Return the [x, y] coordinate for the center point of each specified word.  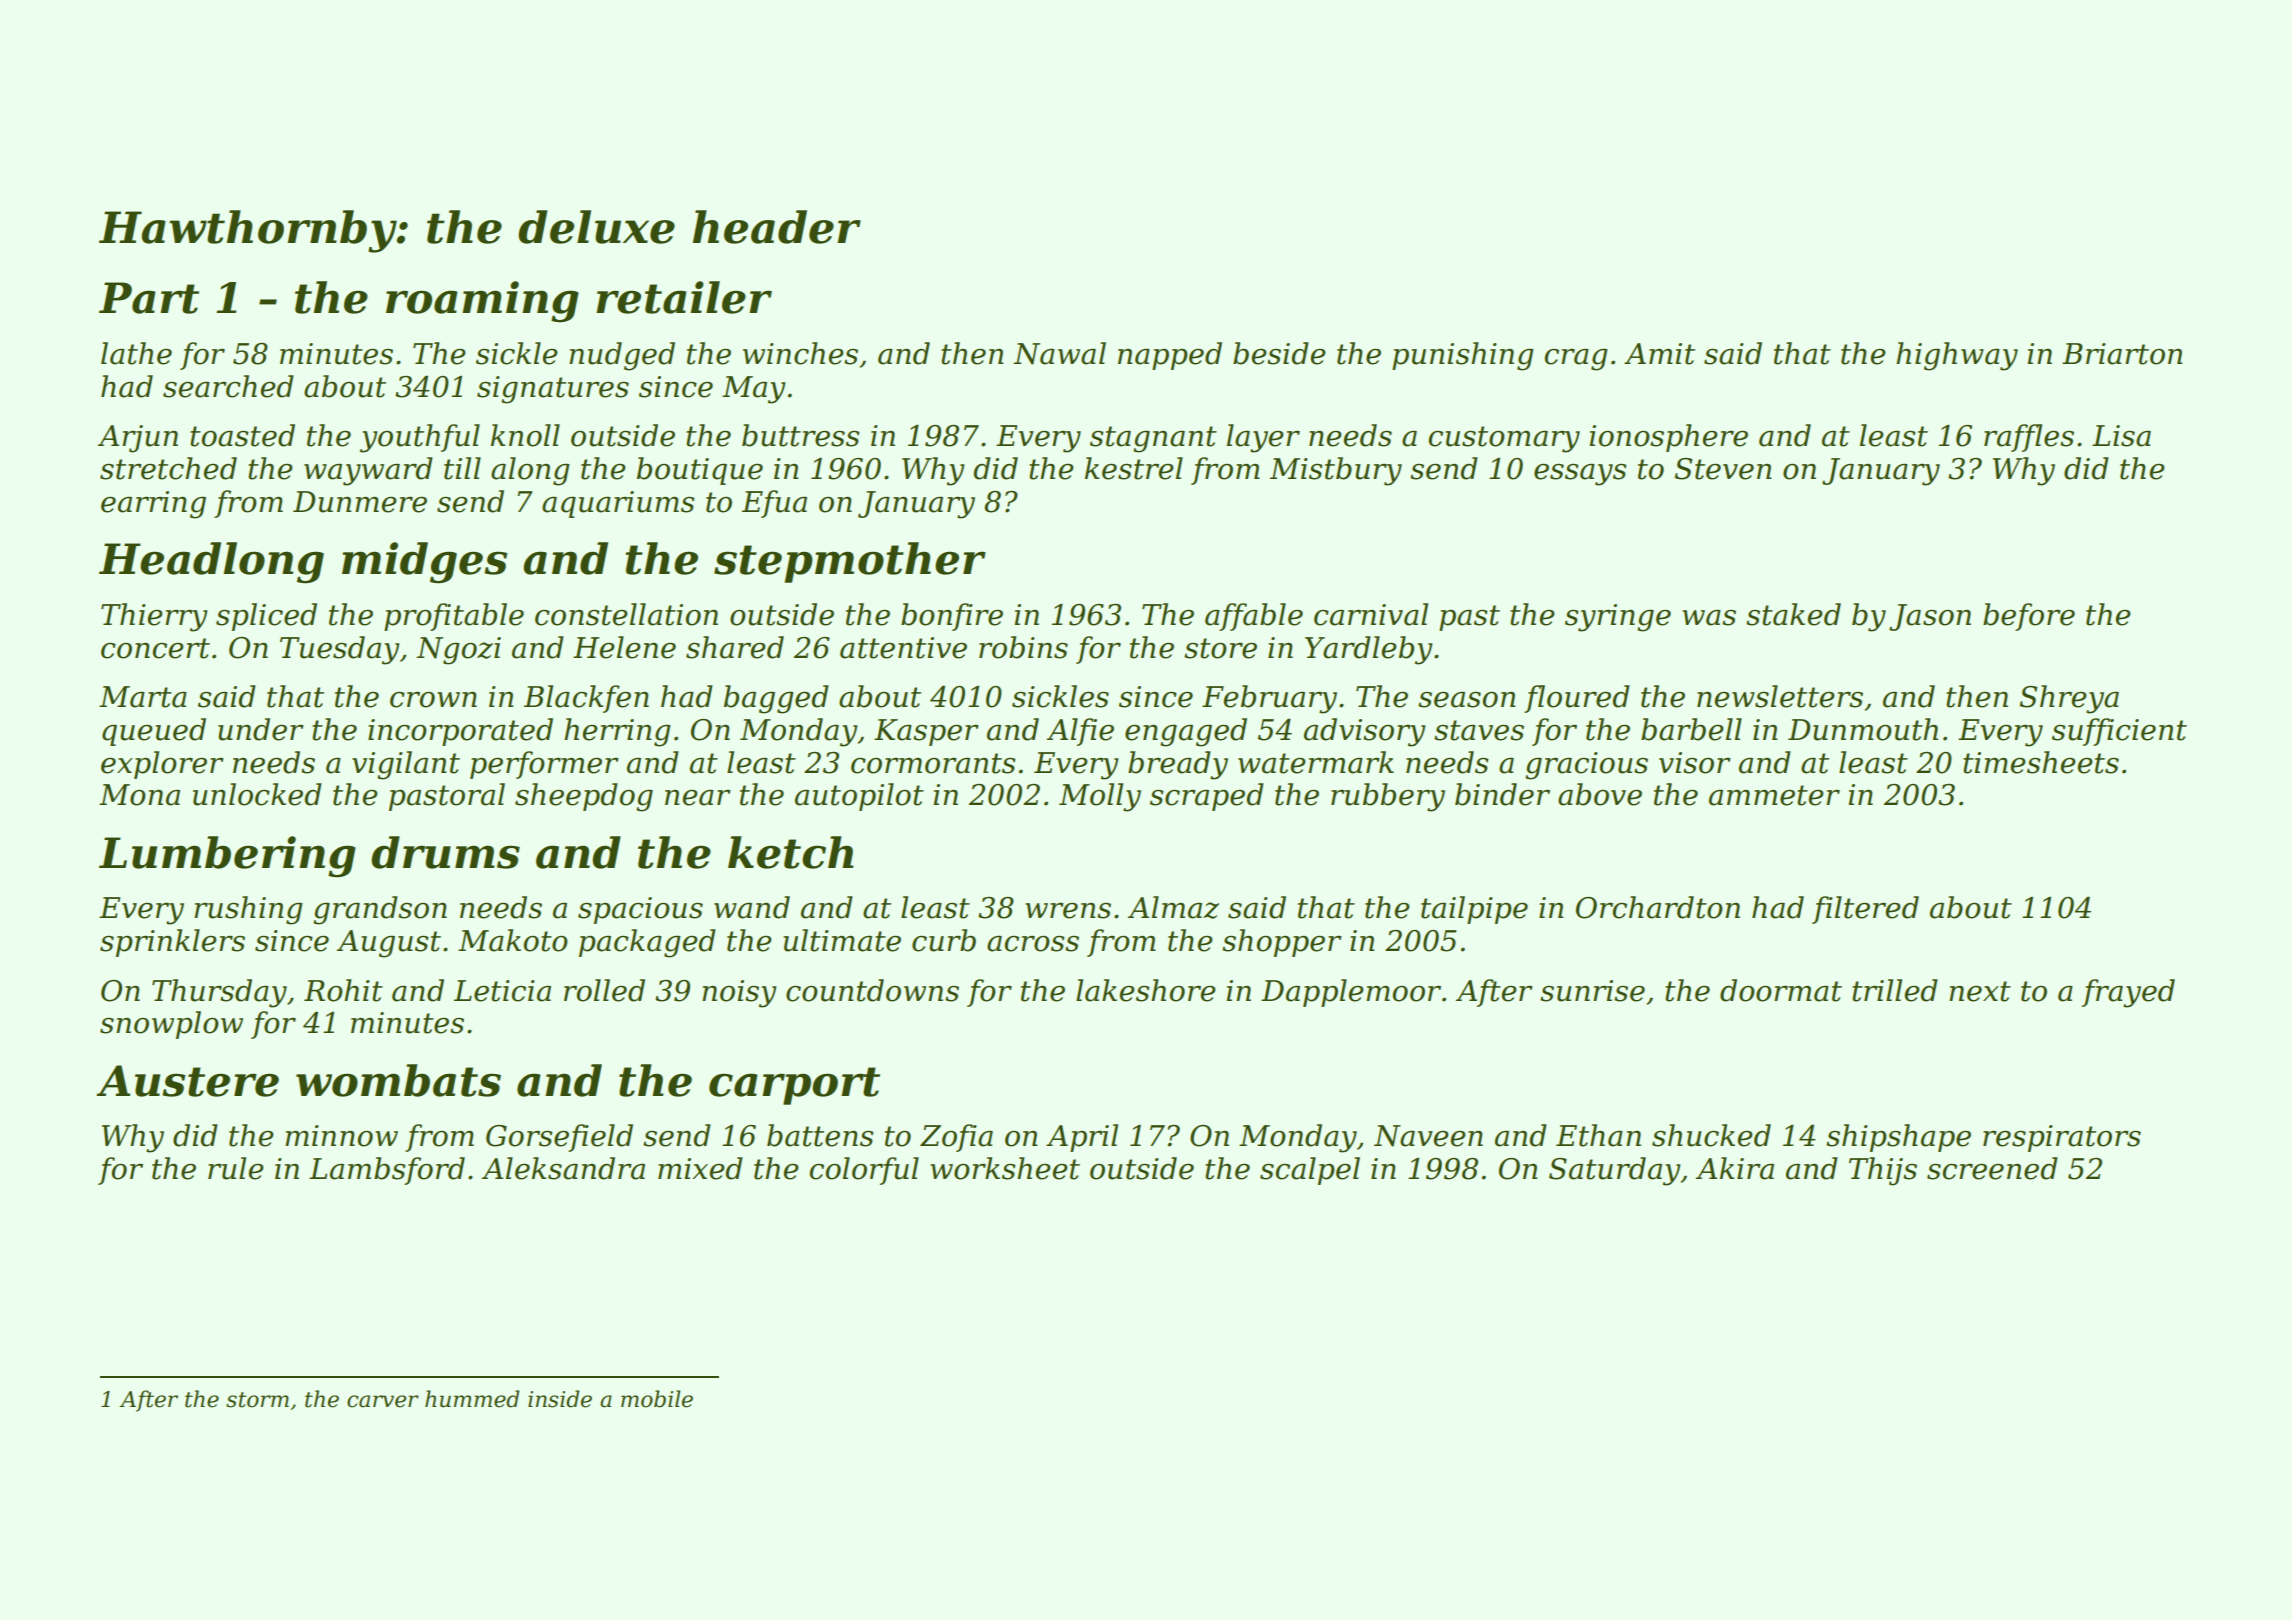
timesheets [2041, 762]
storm [257, 1400]
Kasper [926, 732]
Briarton [2122, 354]
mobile [657, 1399]
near [698, 797]
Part [149, 298]
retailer [684, 297]
